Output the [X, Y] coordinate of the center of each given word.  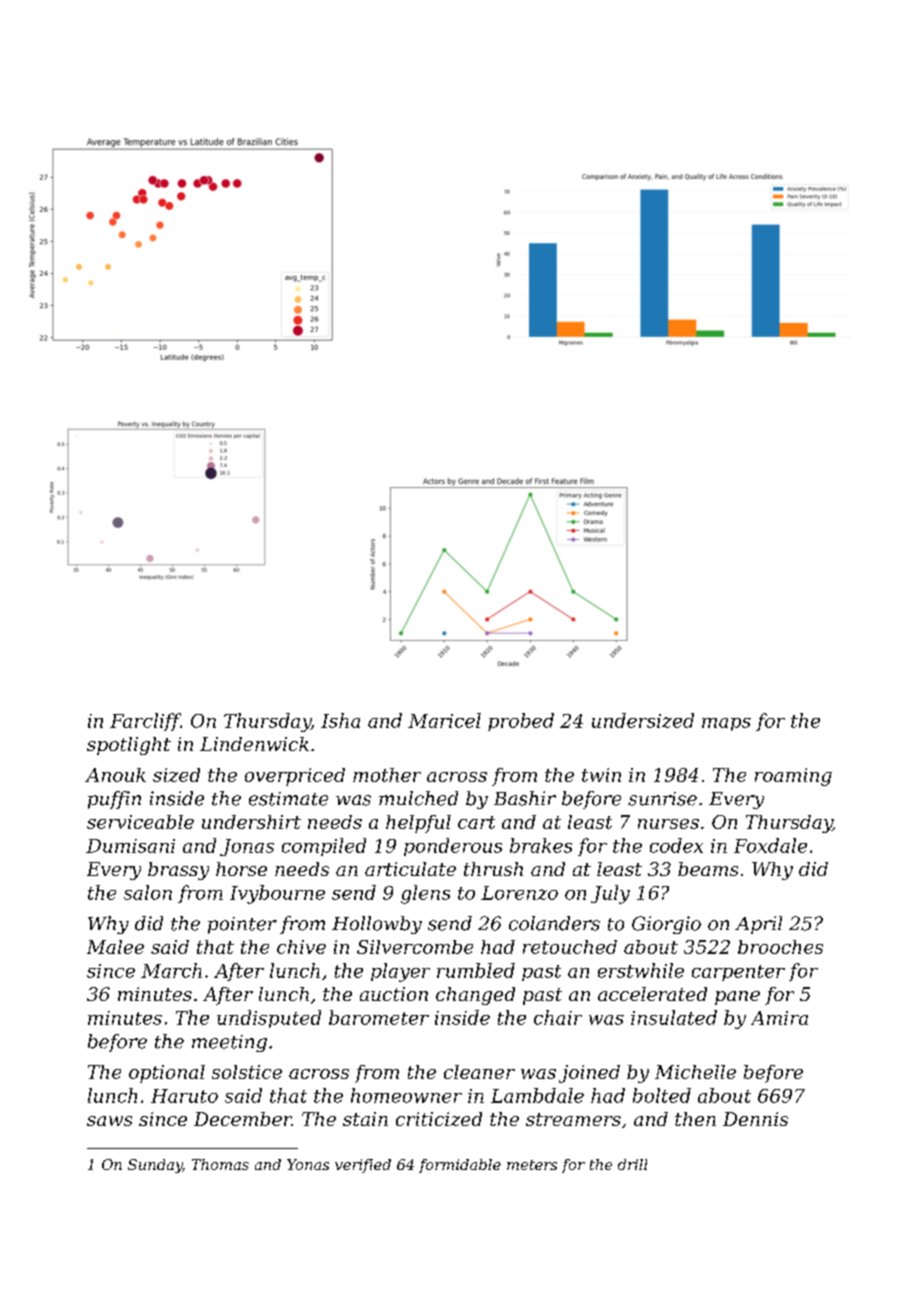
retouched [570, 947]
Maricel [444, 720]
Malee [115, 947]
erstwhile [641, 970]
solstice [247, 1072]
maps [726, 724]
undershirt [251, 822]
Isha [340, 720]
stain [365, 1119]
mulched [418, 798]
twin [601, 775]
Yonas [308, 1164]
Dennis [755, 1119]
